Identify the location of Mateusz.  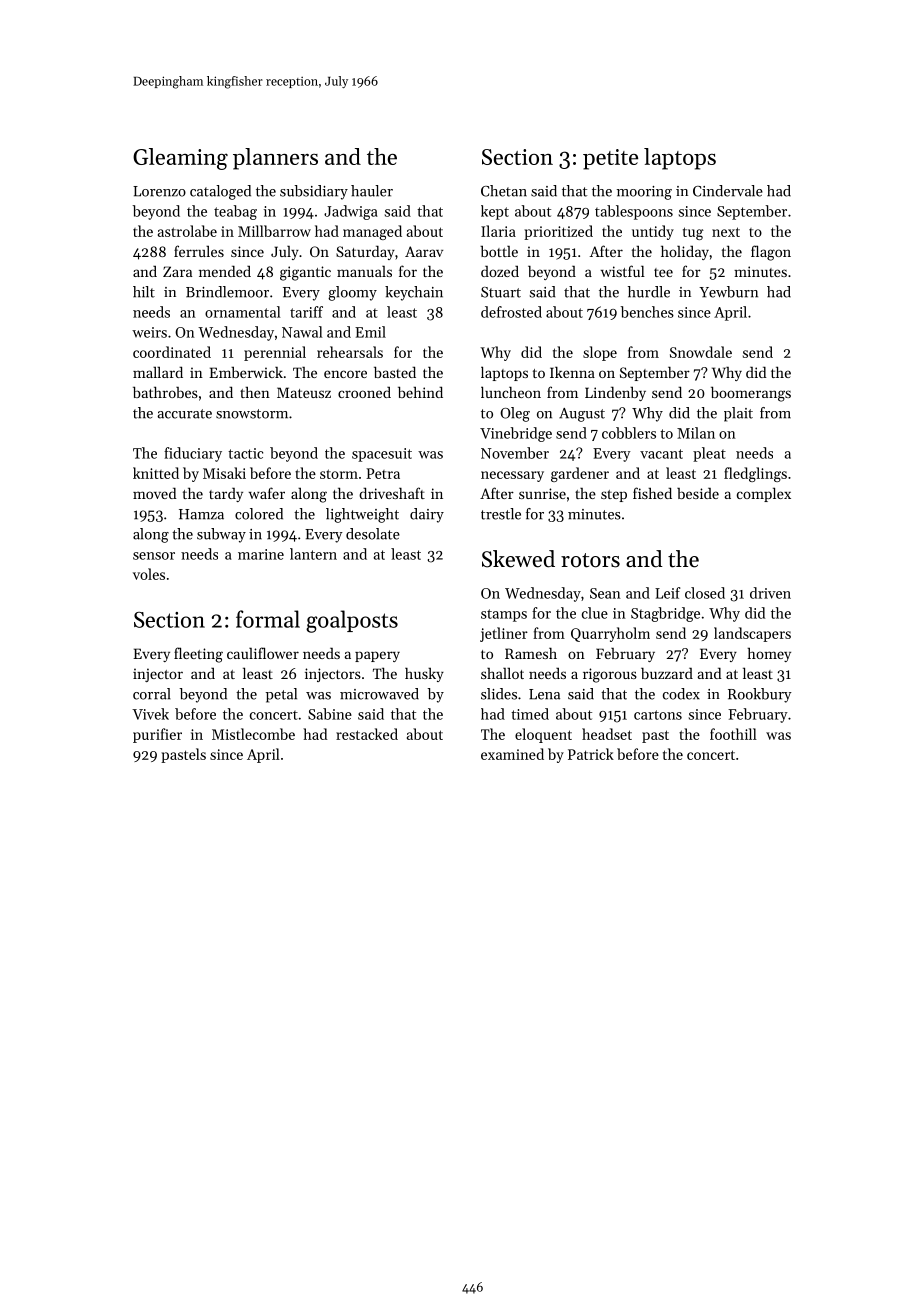
(304, 392).
